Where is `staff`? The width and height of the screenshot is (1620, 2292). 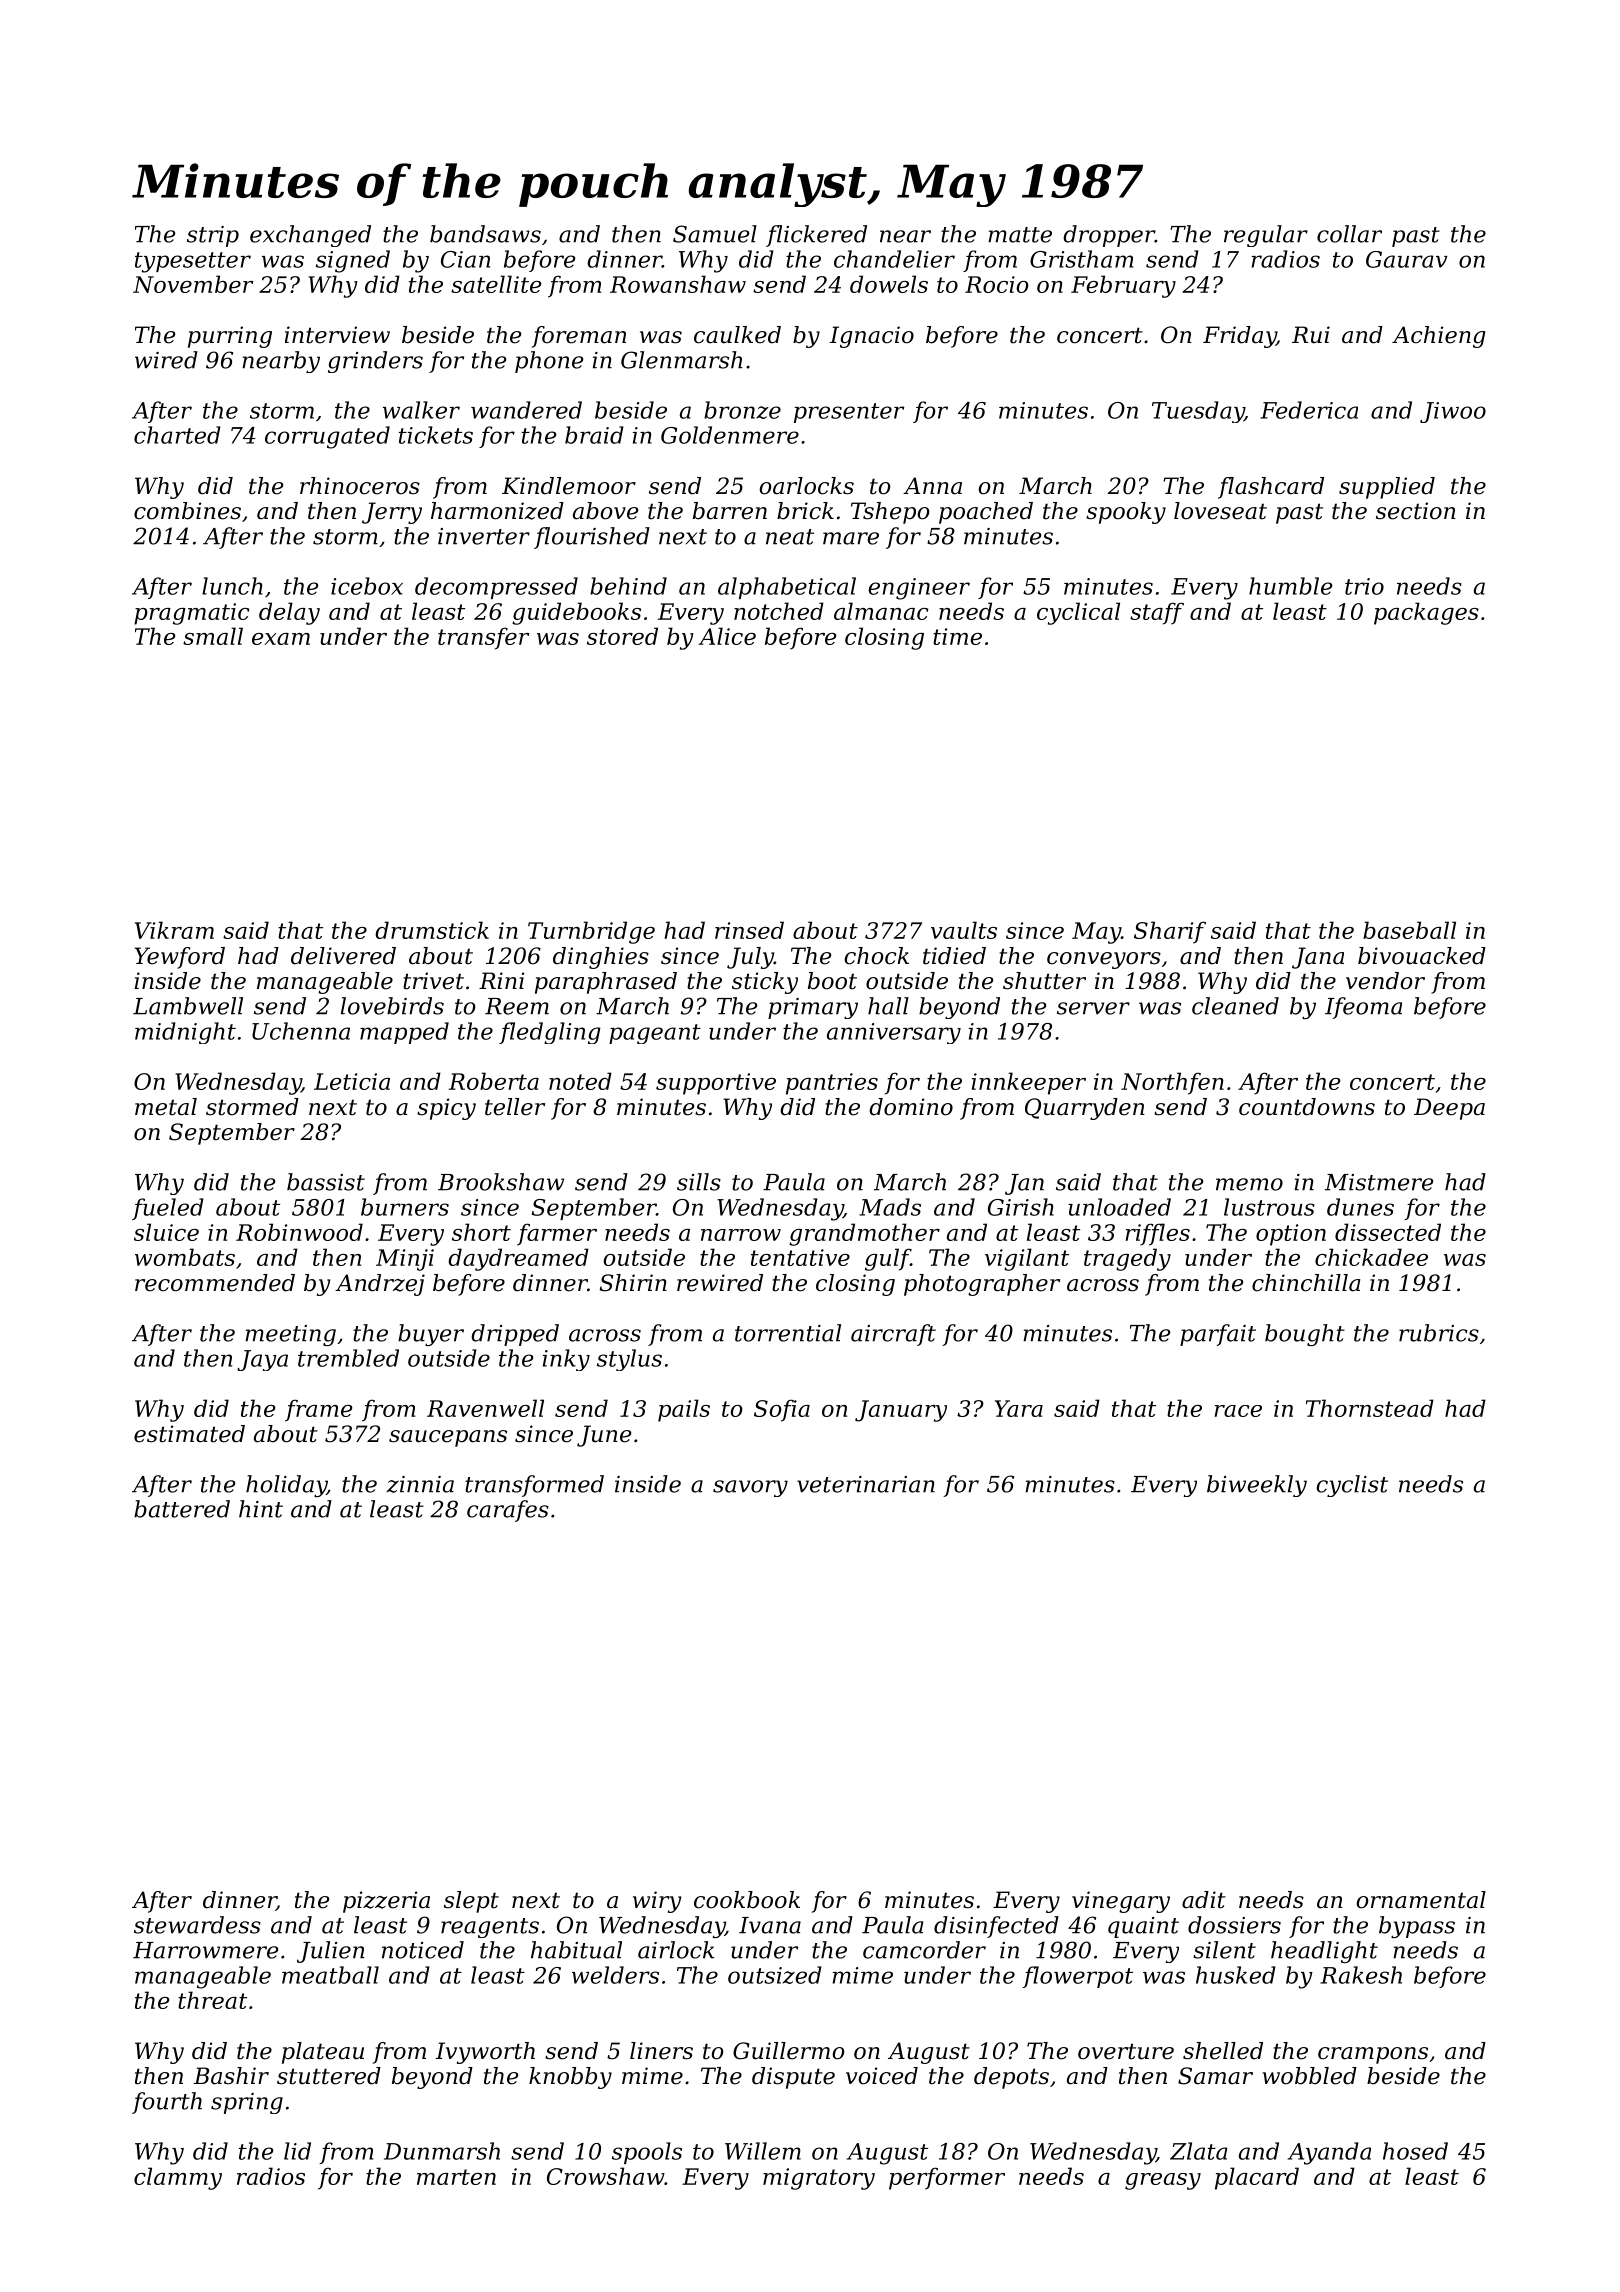
staff is located at coordinates (1157, 613).
